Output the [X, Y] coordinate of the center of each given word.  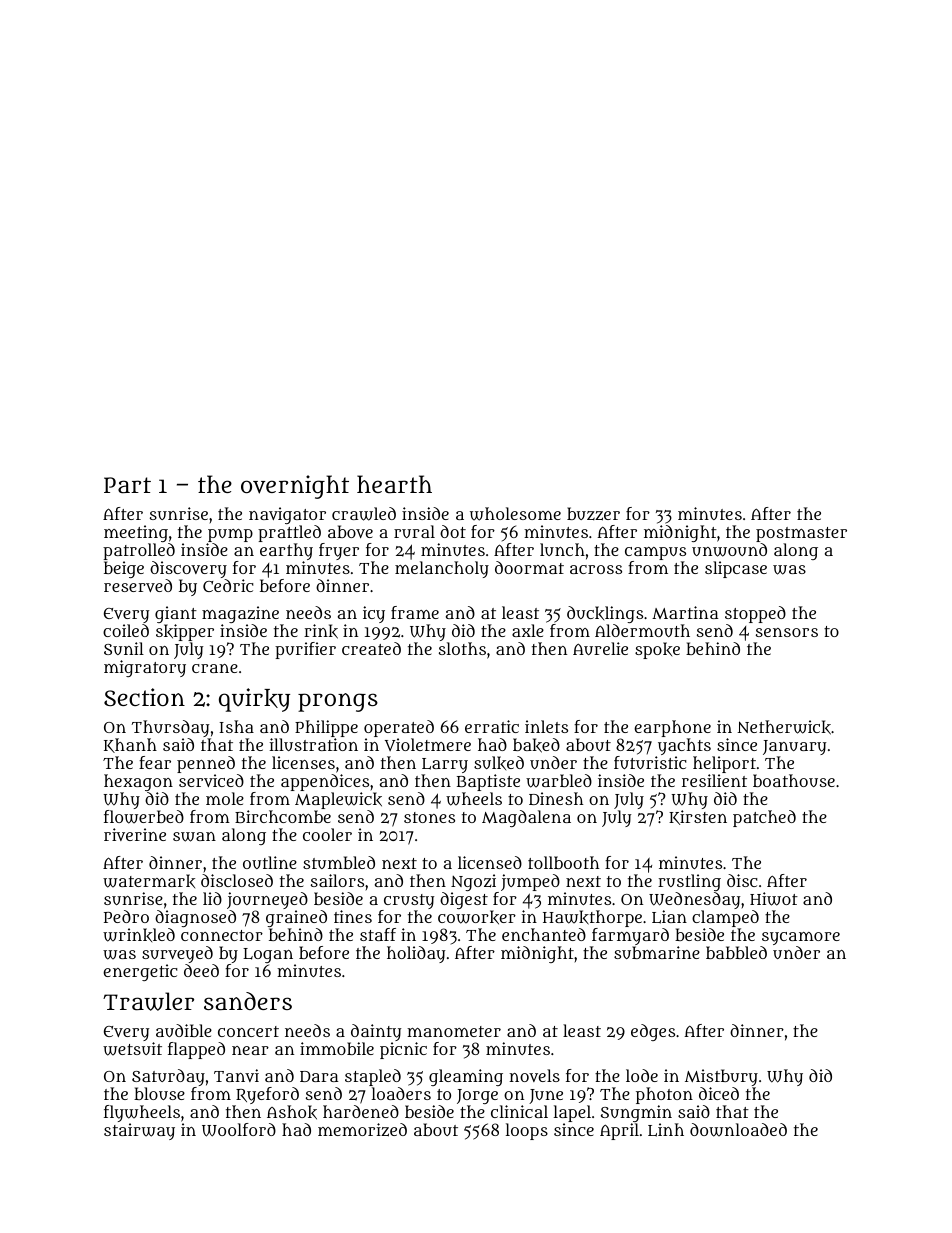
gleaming [466, 1077]
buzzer [593, 514]
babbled [736, 952]
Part [127, 485]
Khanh [130, 745]
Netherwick [784, 727]
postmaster [801, 534]
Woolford [239, 1130]
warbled [559, 781]
